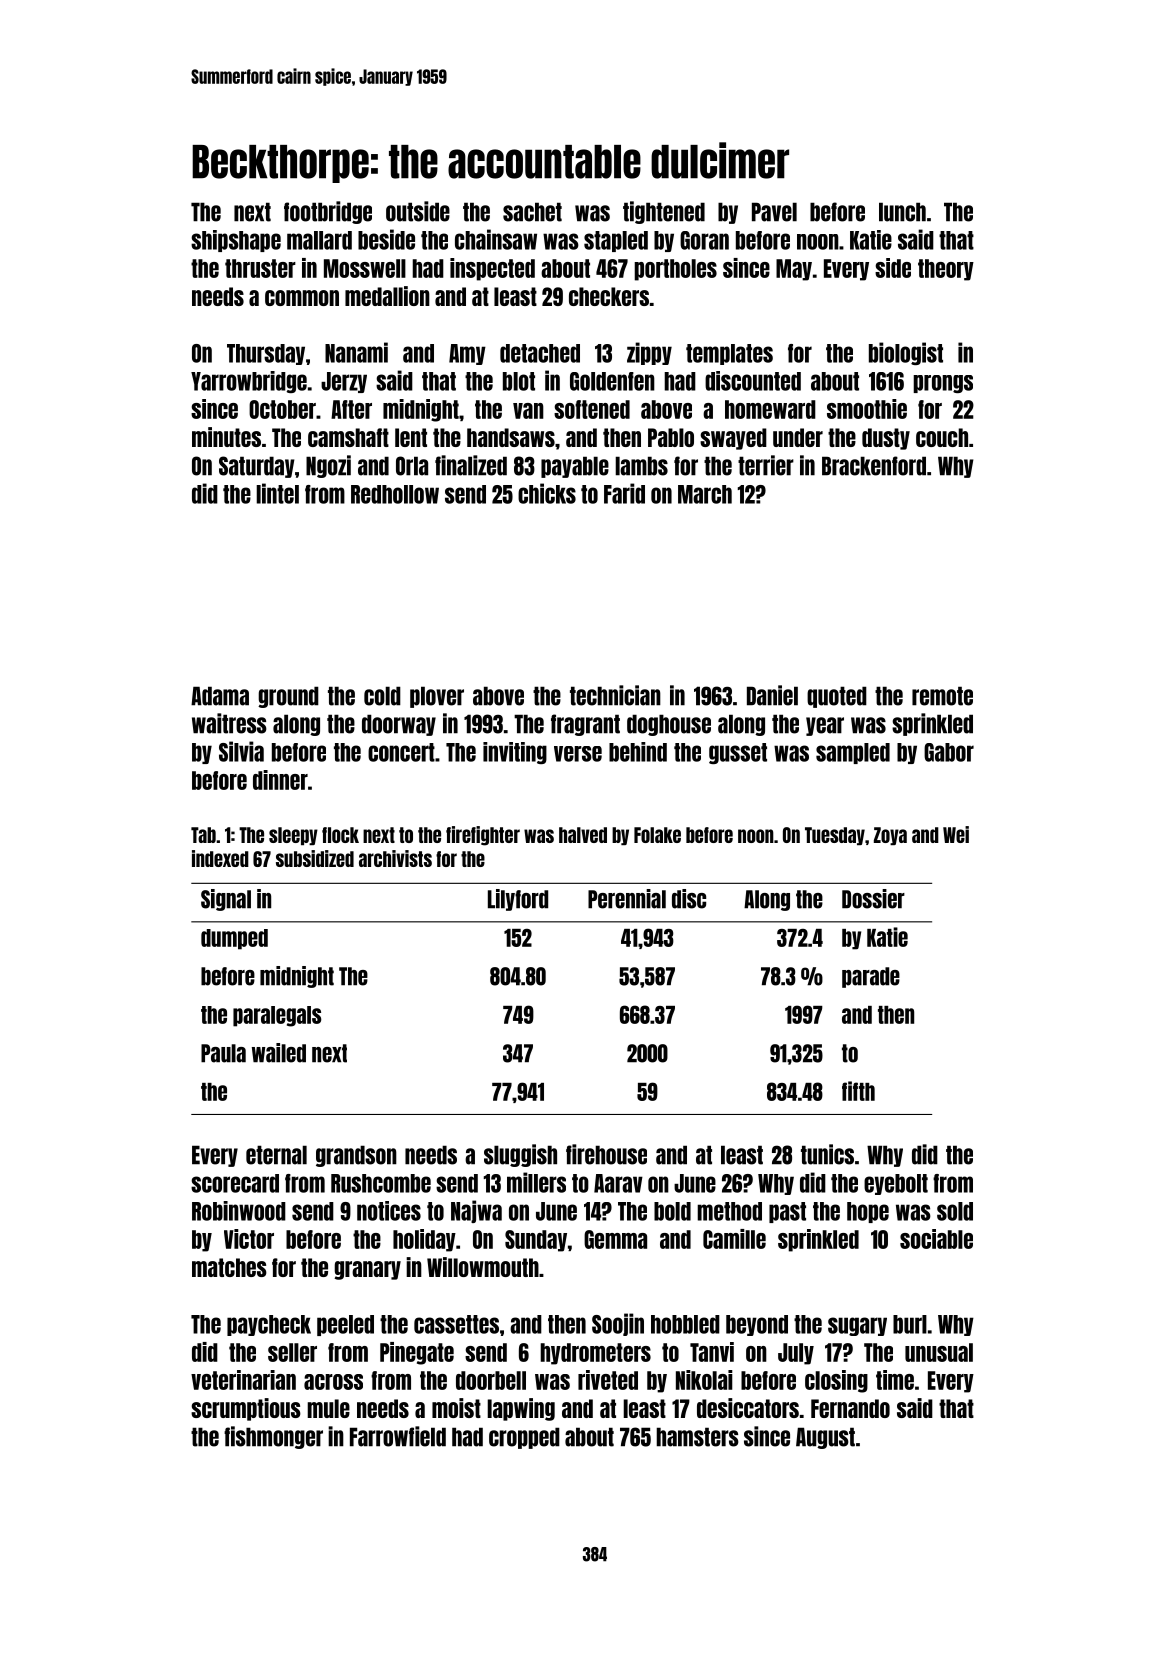  Describe the element at coordinates (276, 1155) in the document. I see `eternal` at that location.
